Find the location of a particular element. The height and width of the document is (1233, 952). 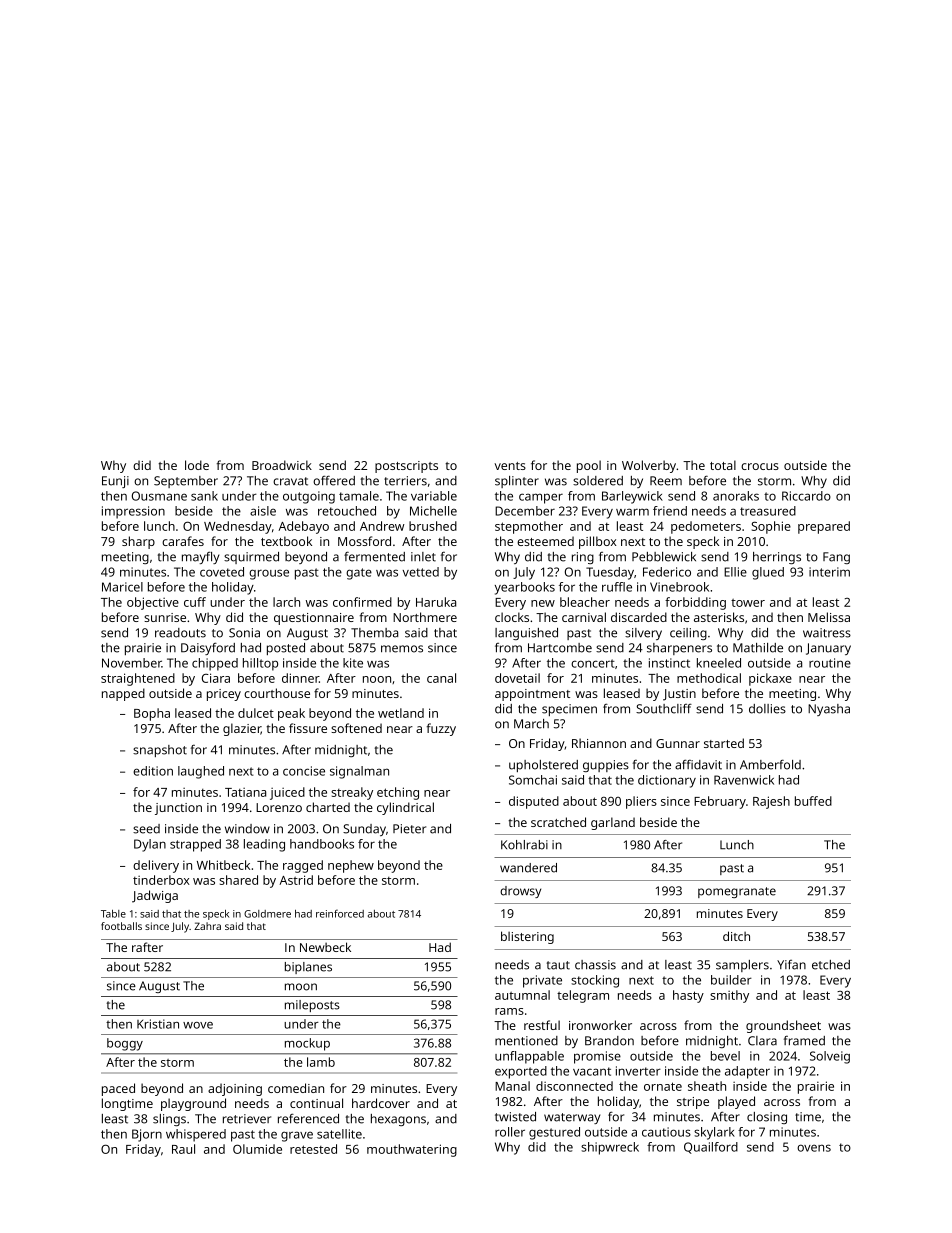

comedian is located at coordinates (296, 1088).
